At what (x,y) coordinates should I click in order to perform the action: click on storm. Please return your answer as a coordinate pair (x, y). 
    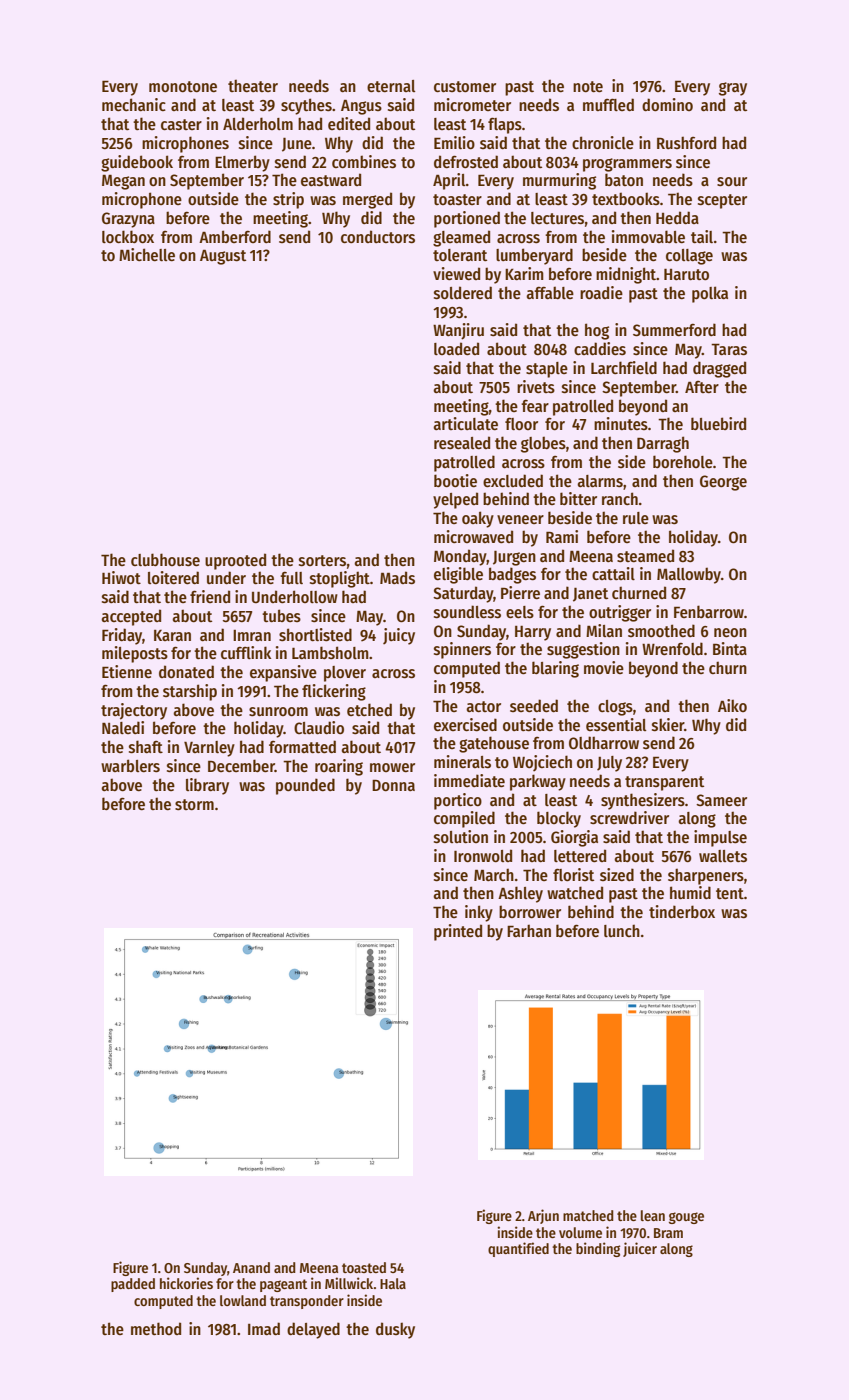
    Looking at the image, I should click on (194, 805).
